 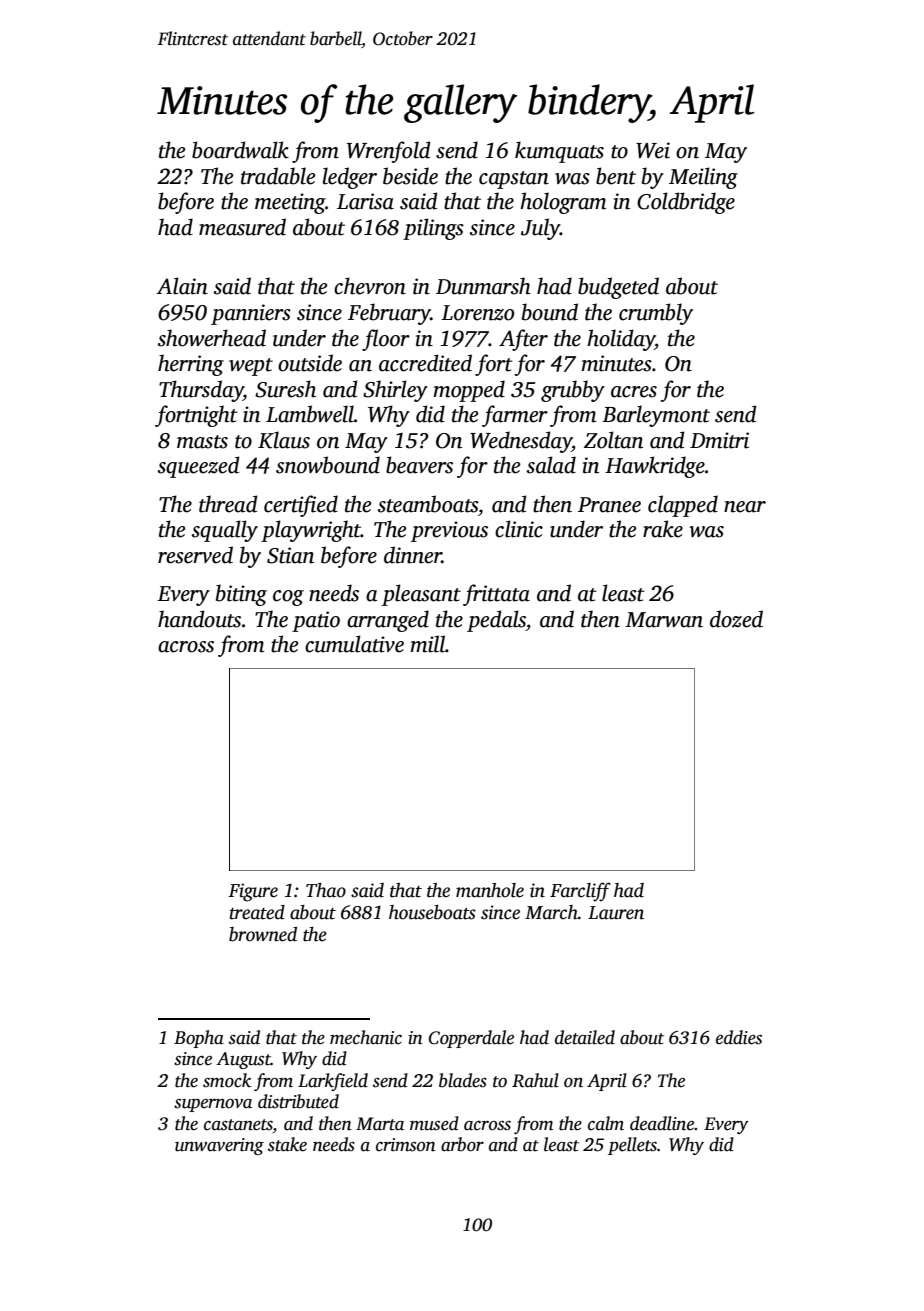 I want to click on patio, so click(x=316, y=621).
